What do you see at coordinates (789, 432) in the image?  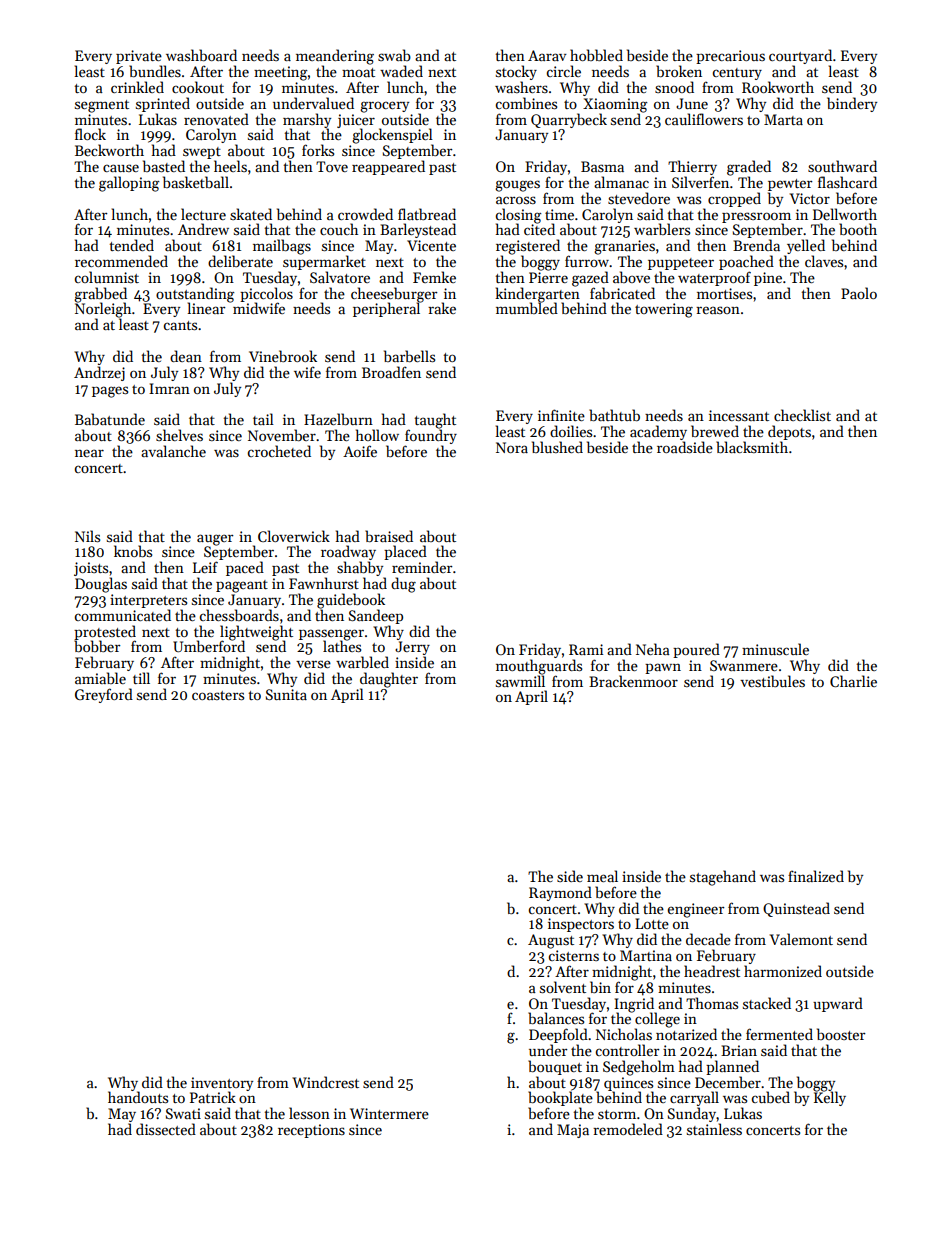 I see `depots` at bounding box center [789, 432].
